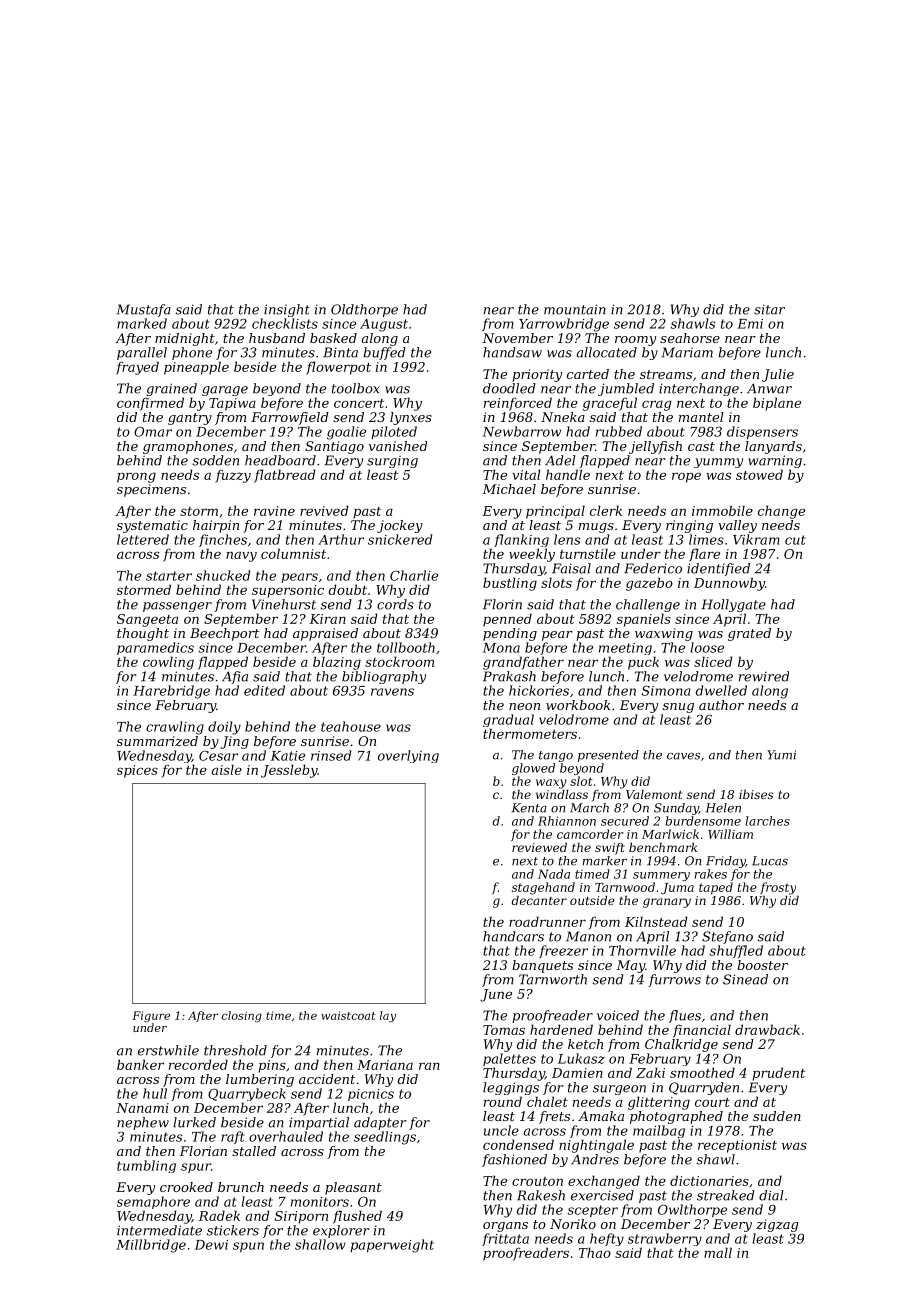 This screenshot has height=1308, width=924. Describe the element at coordinates (727, 937) in the screenshot. I see `Stefano` at that location.
